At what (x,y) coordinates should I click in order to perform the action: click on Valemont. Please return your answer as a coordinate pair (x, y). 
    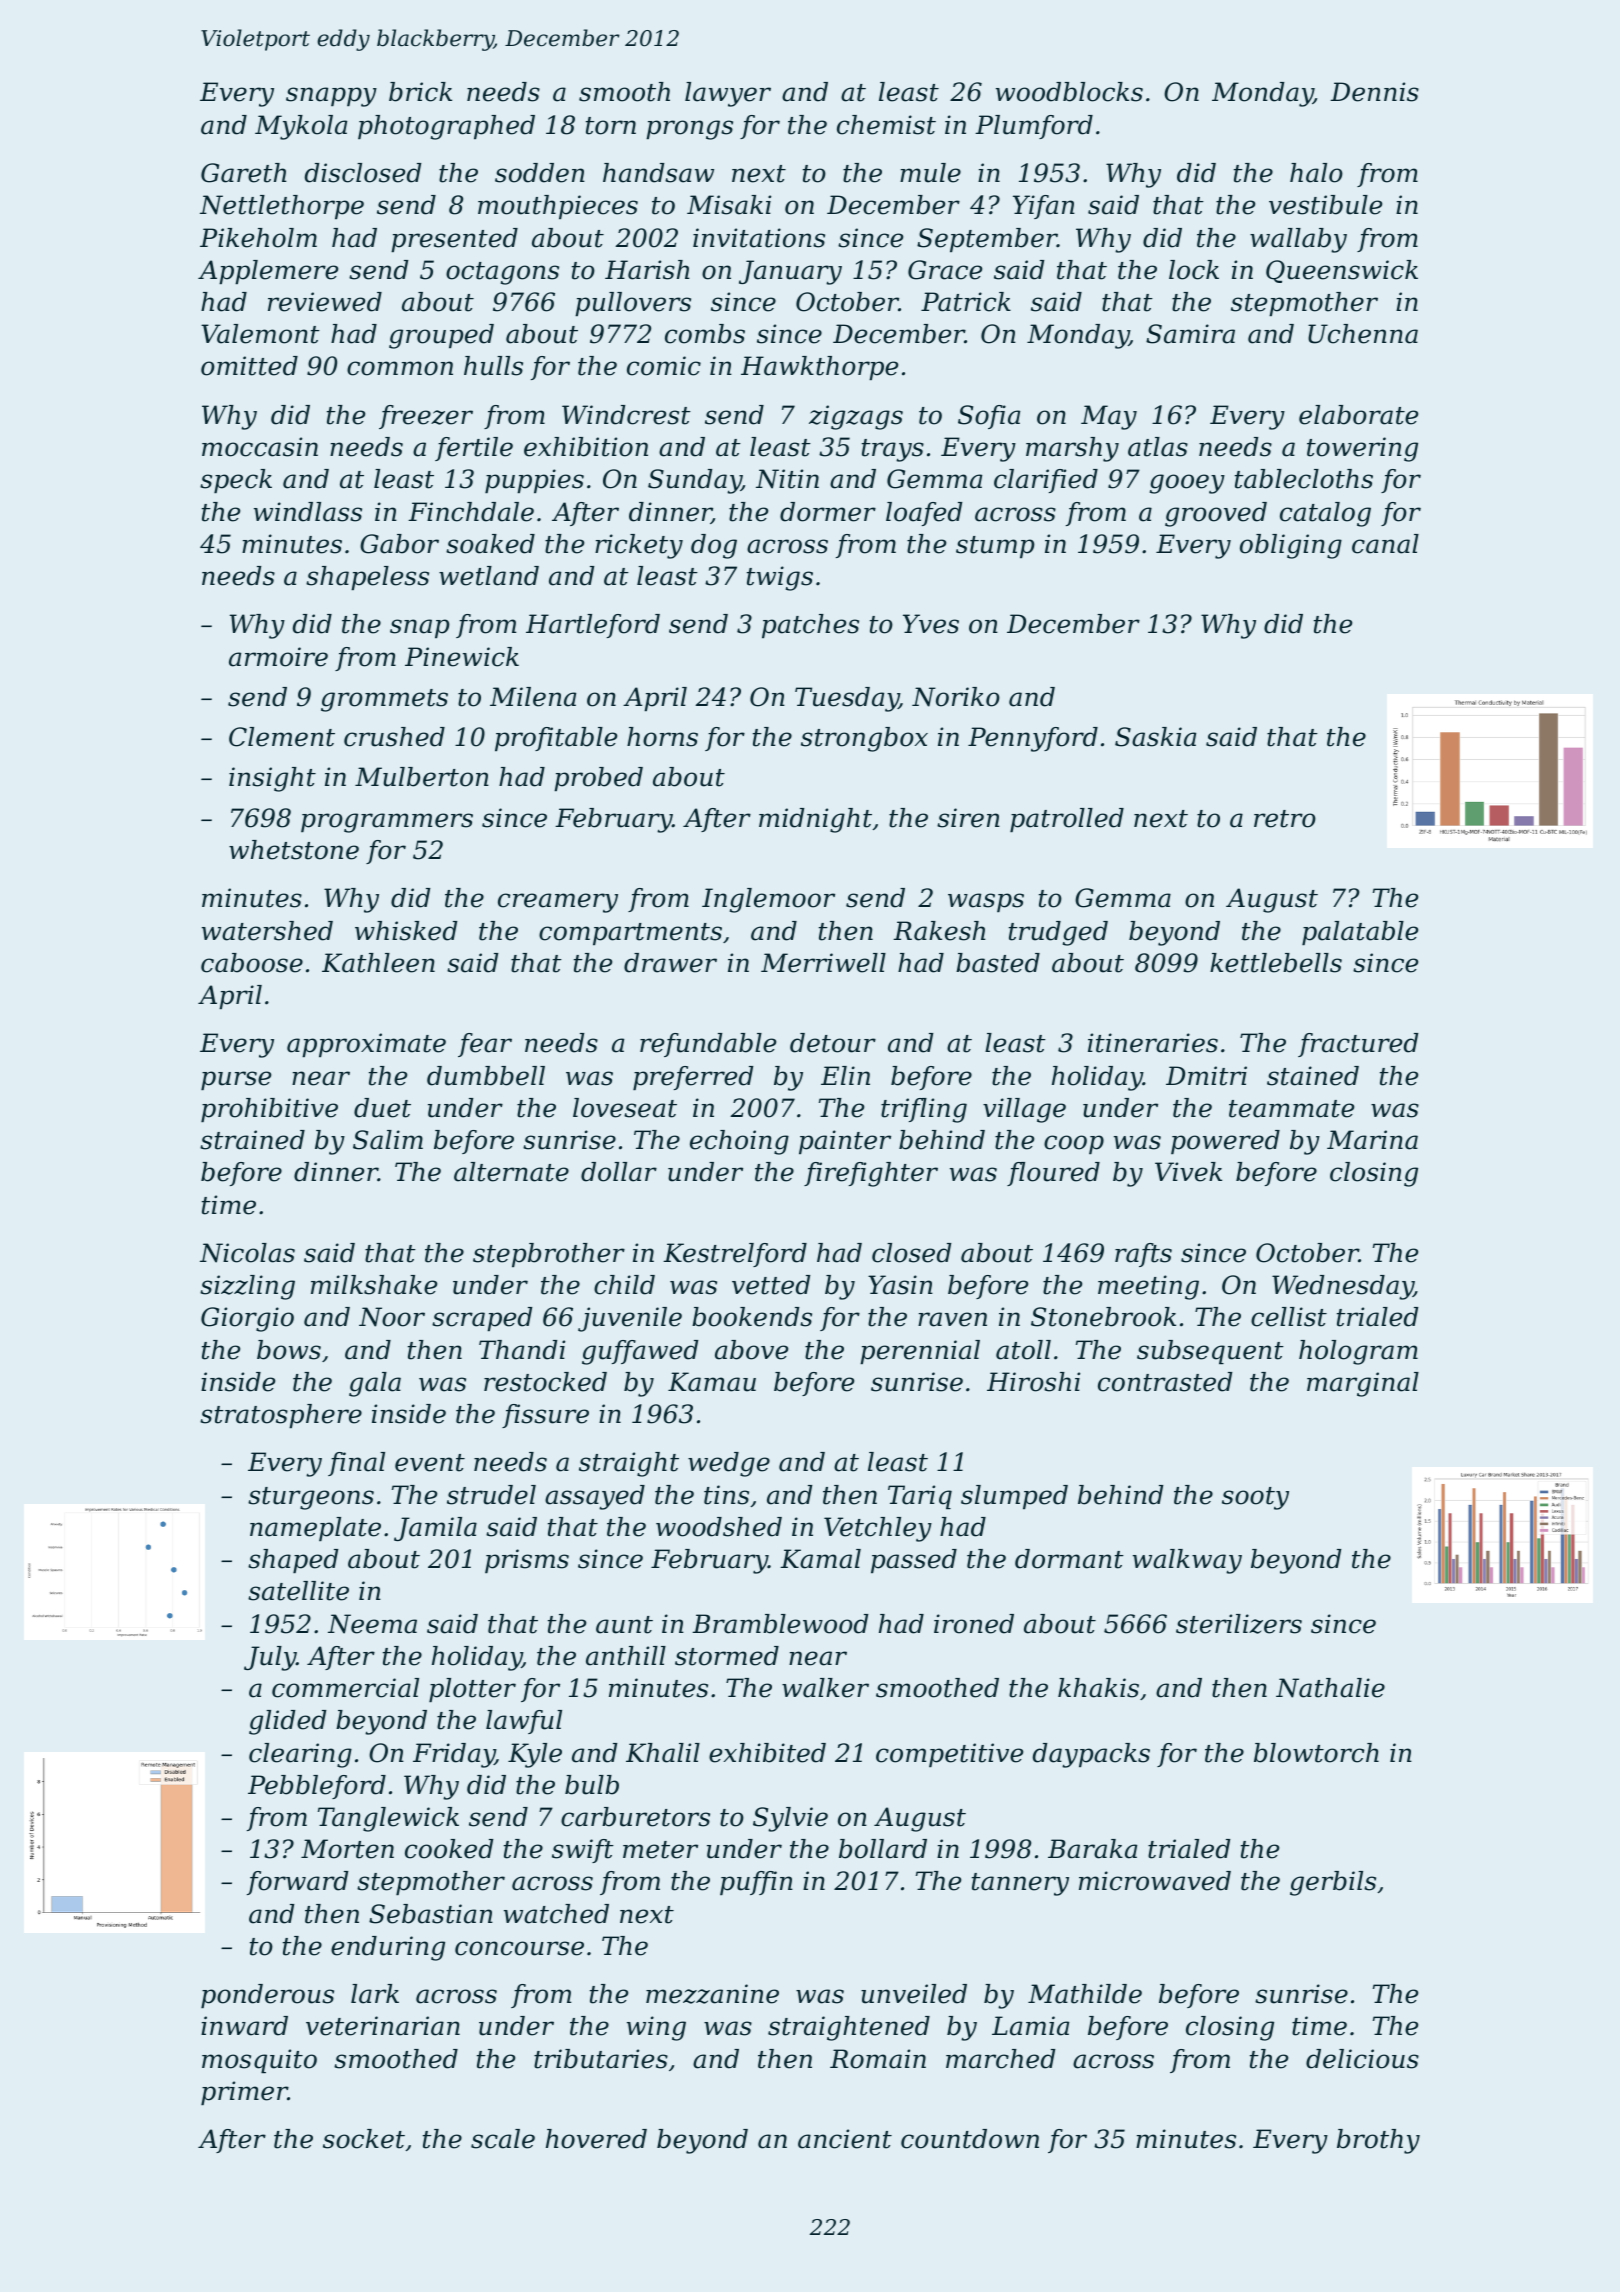
    Looking at the image, I should click on (260, 334).
